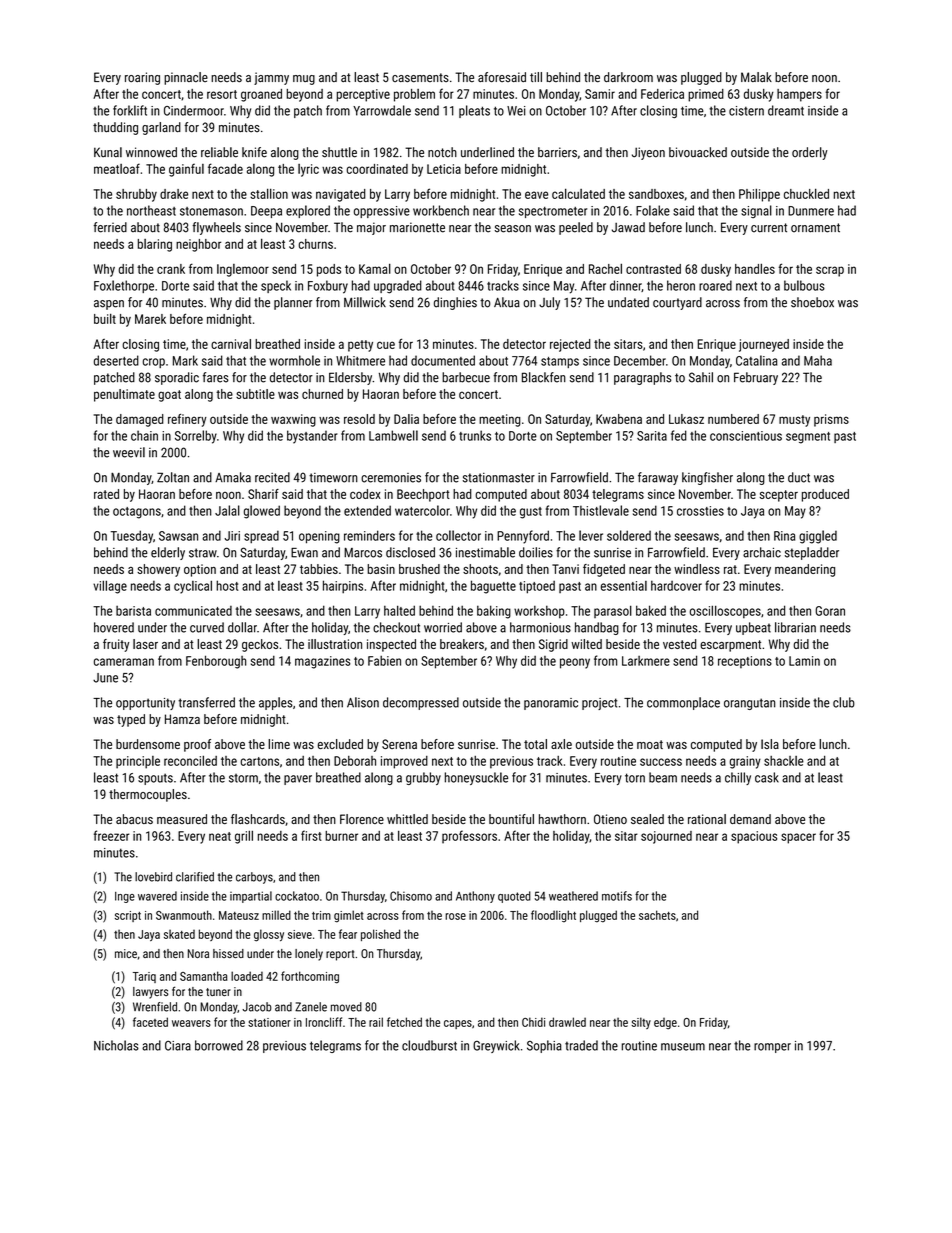  Describe the element at coordinates (178, 536) in the page. I see `Sawsan` at that location.
